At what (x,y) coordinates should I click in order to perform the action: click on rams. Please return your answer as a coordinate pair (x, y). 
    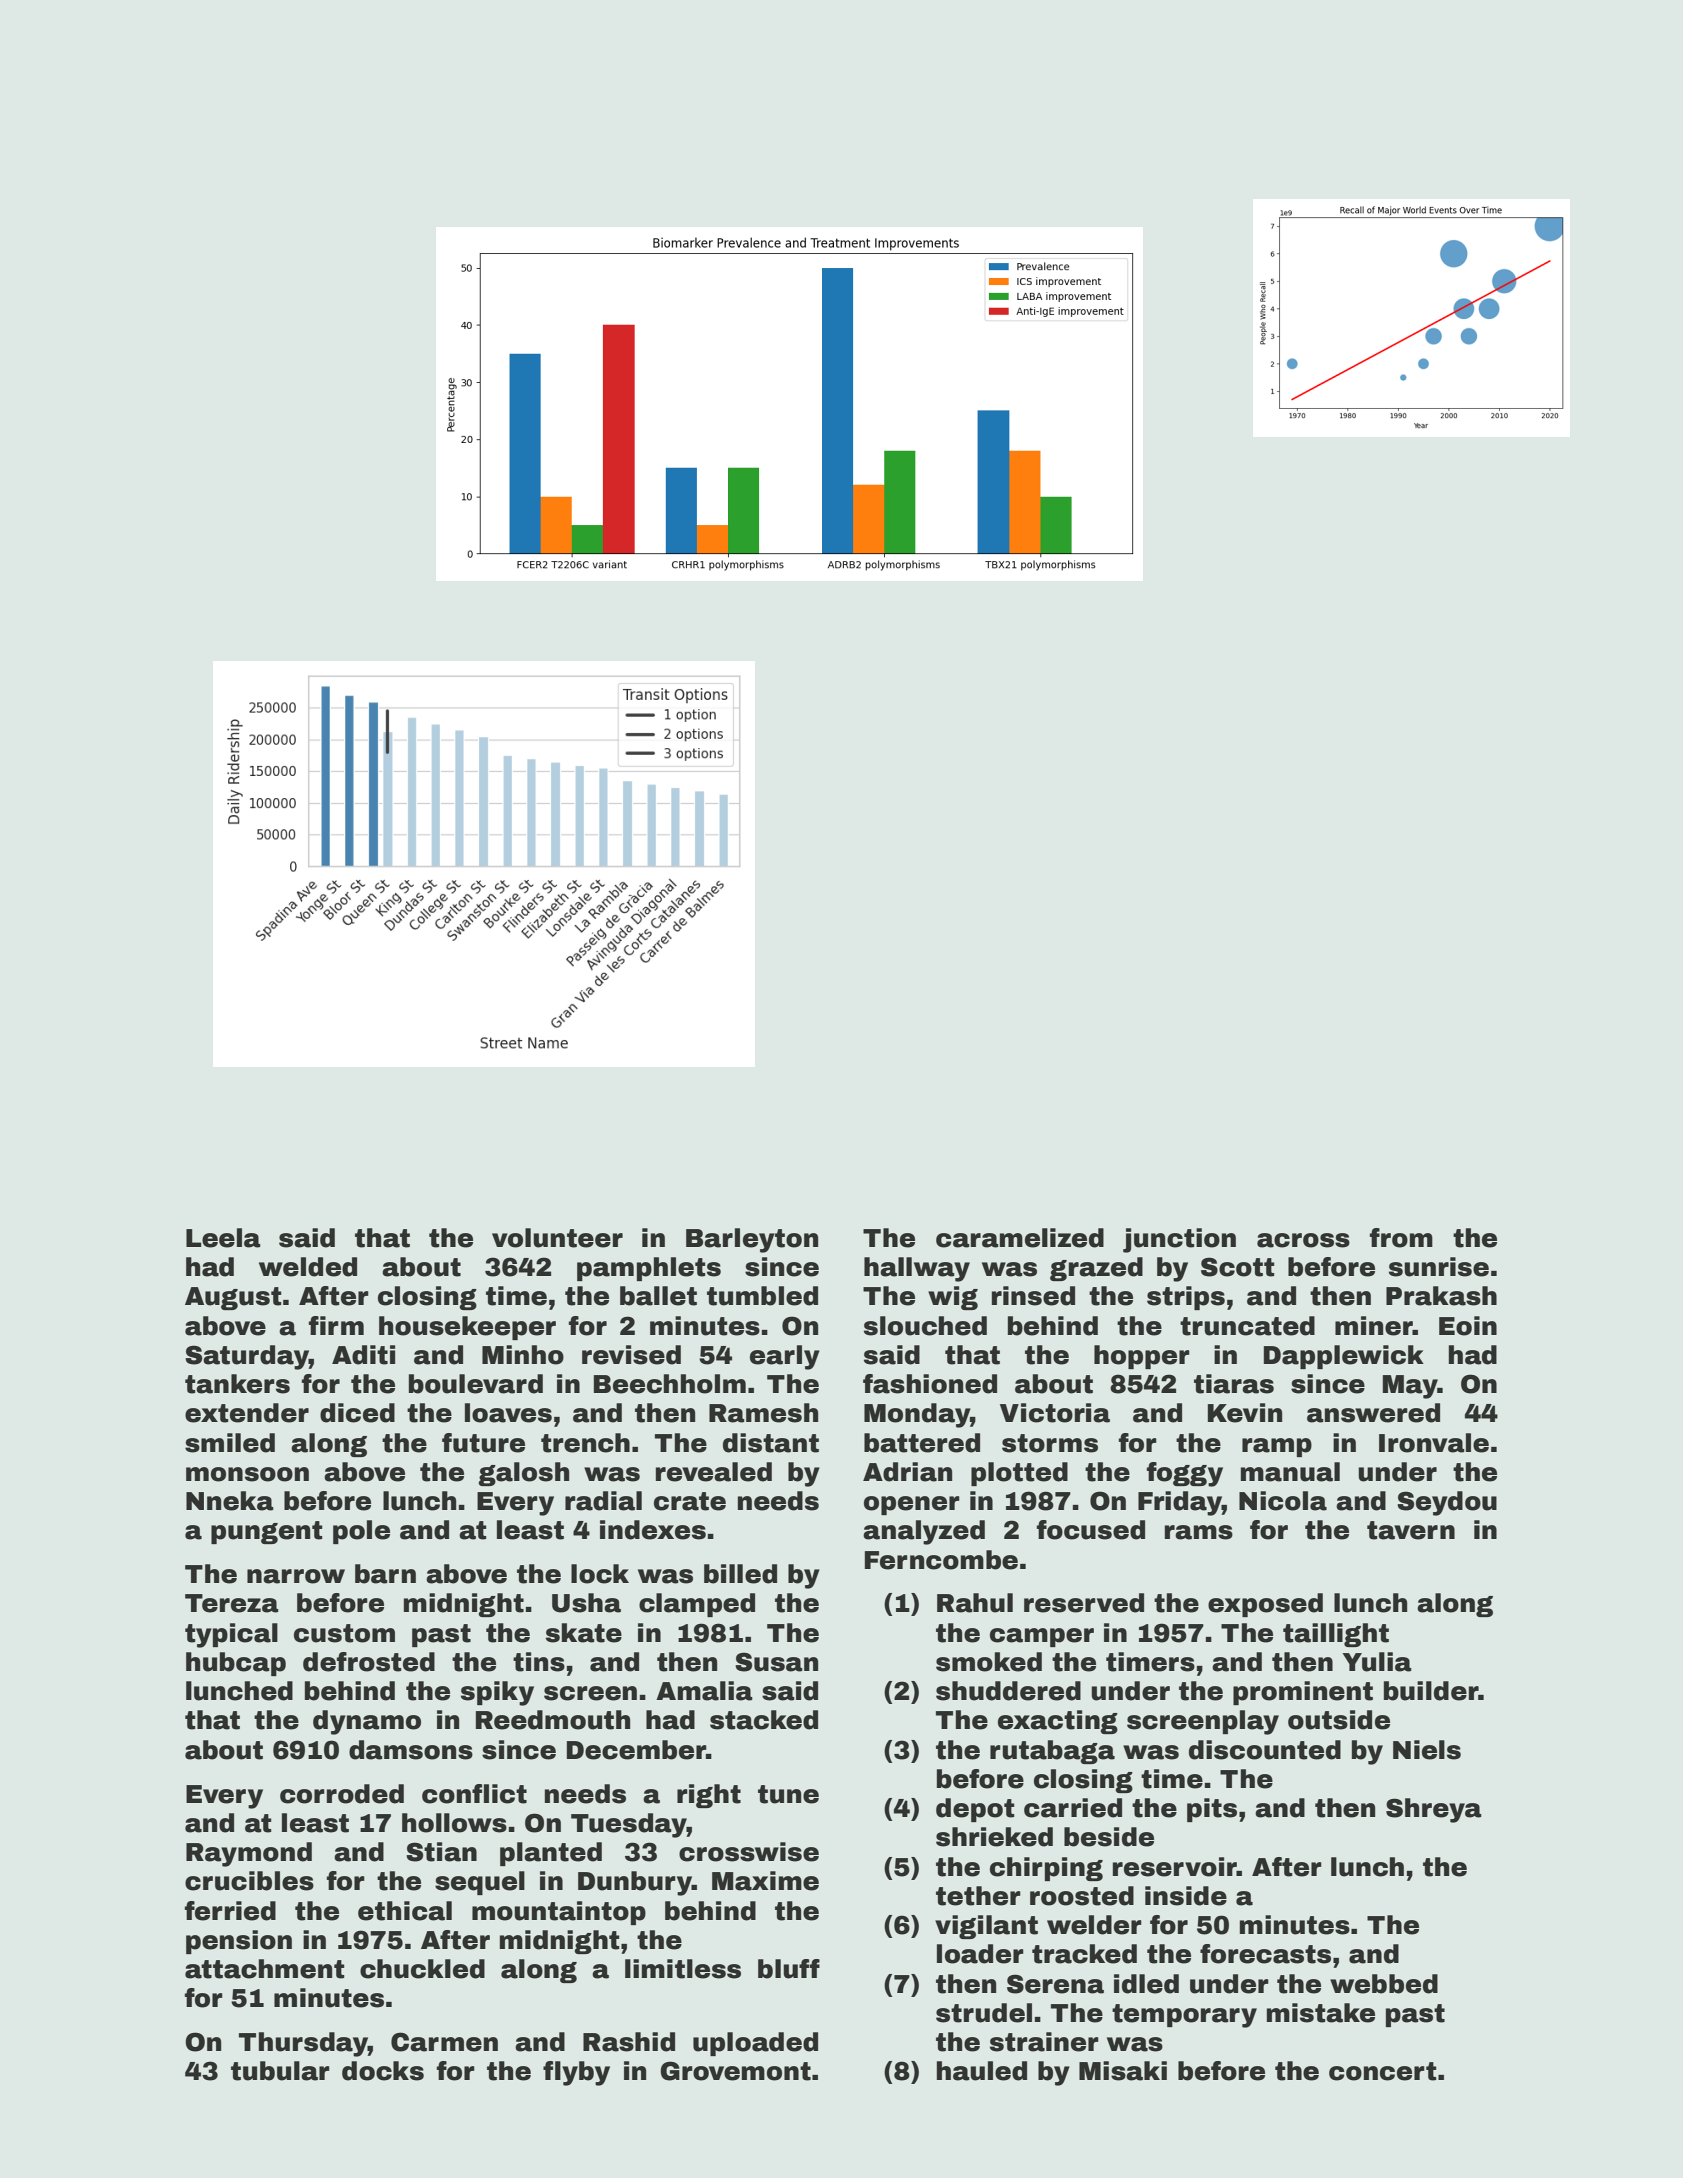
    Looking at the image, I should click on (1199, 1532).
